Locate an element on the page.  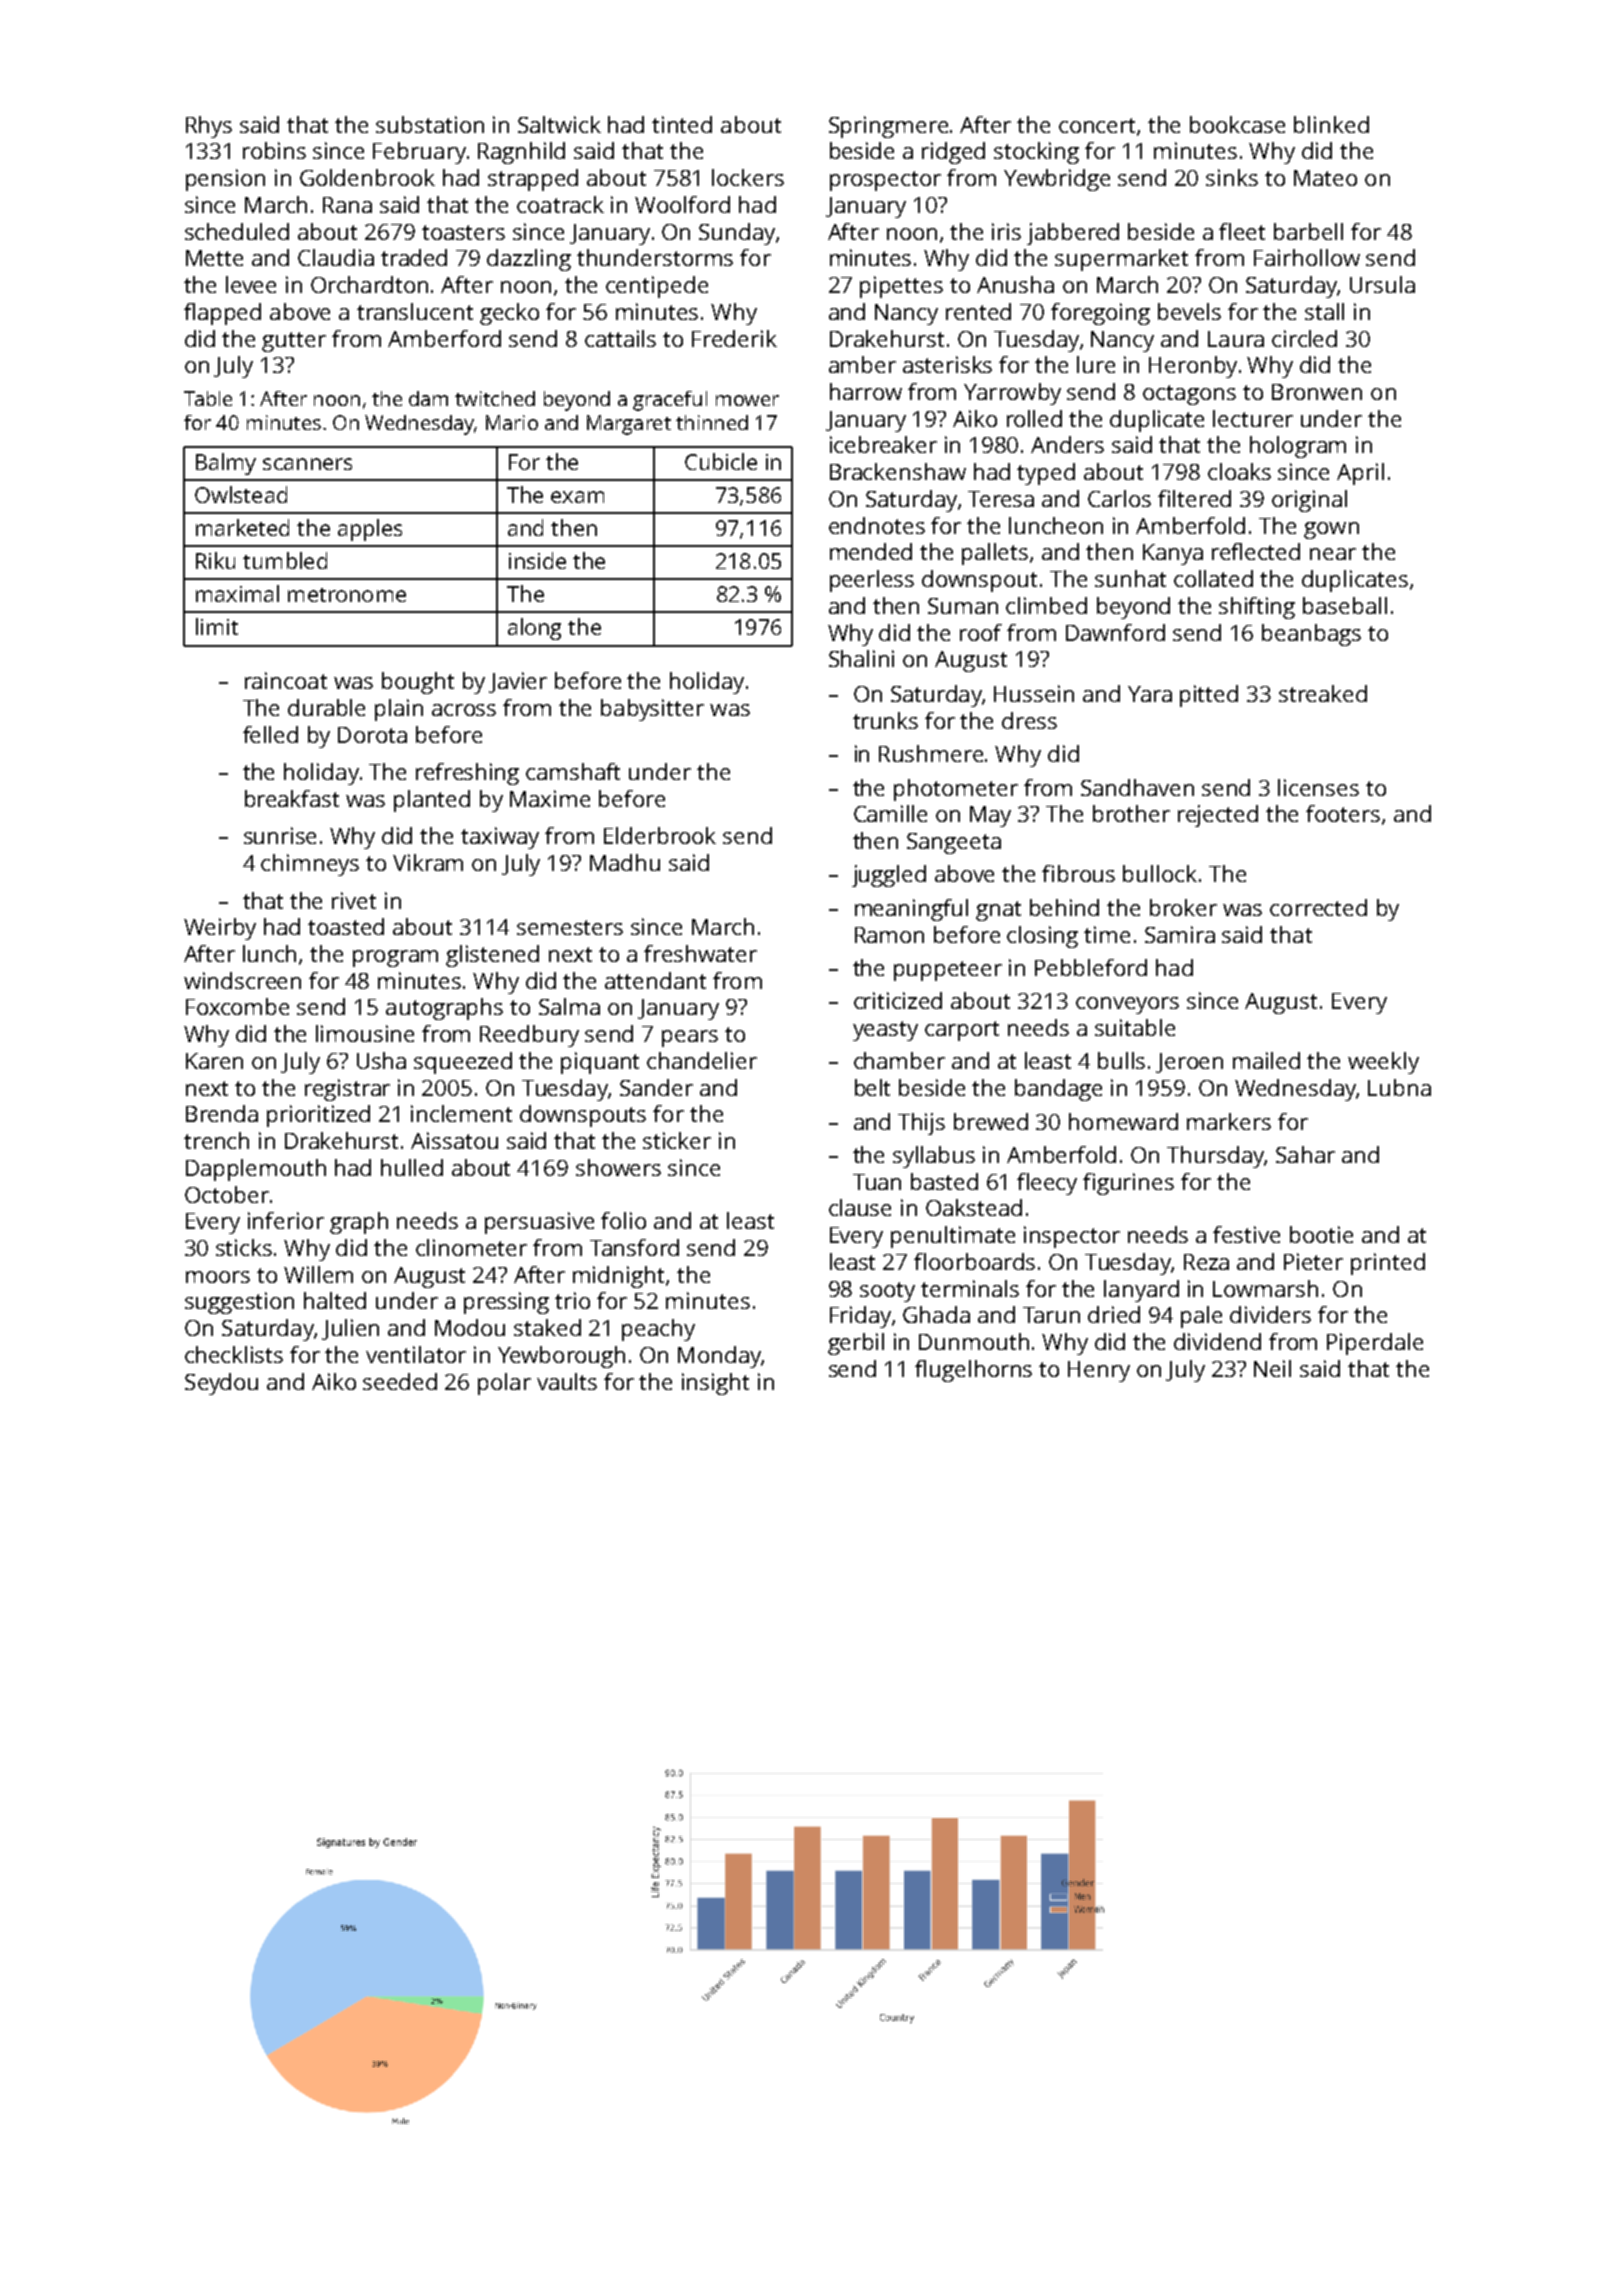
blinked is located at coordinates (1331, 124).
